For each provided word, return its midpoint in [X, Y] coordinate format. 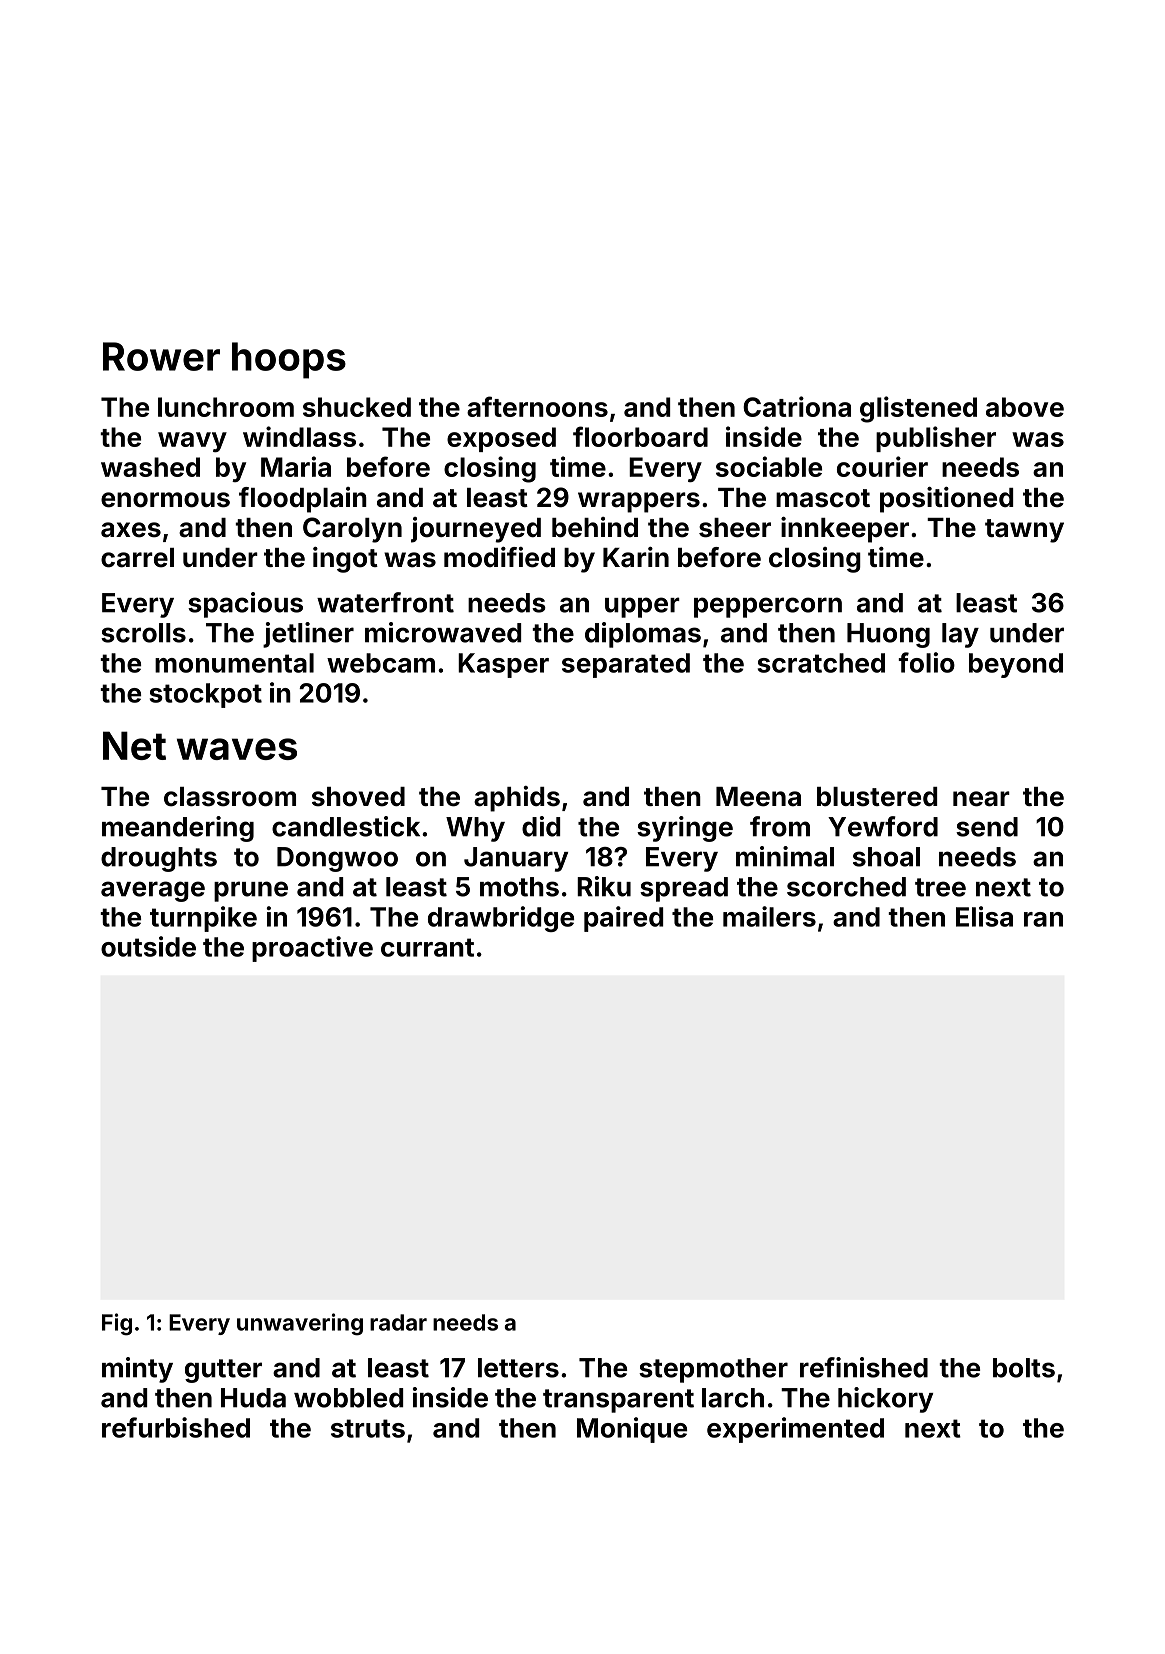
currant [427, 947]
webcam [381, 663]
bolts [1024, 1368]
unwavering [300, 1324]
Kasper [503, 665]
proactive [312, 949]
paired [623, 919]
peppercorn [768, 607]
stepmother [713, 1370]
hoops [289, 360]
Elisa [984, 916]
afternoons [537, 406]
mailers [769, 916]
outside [148, 946]
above [1025, 407]
